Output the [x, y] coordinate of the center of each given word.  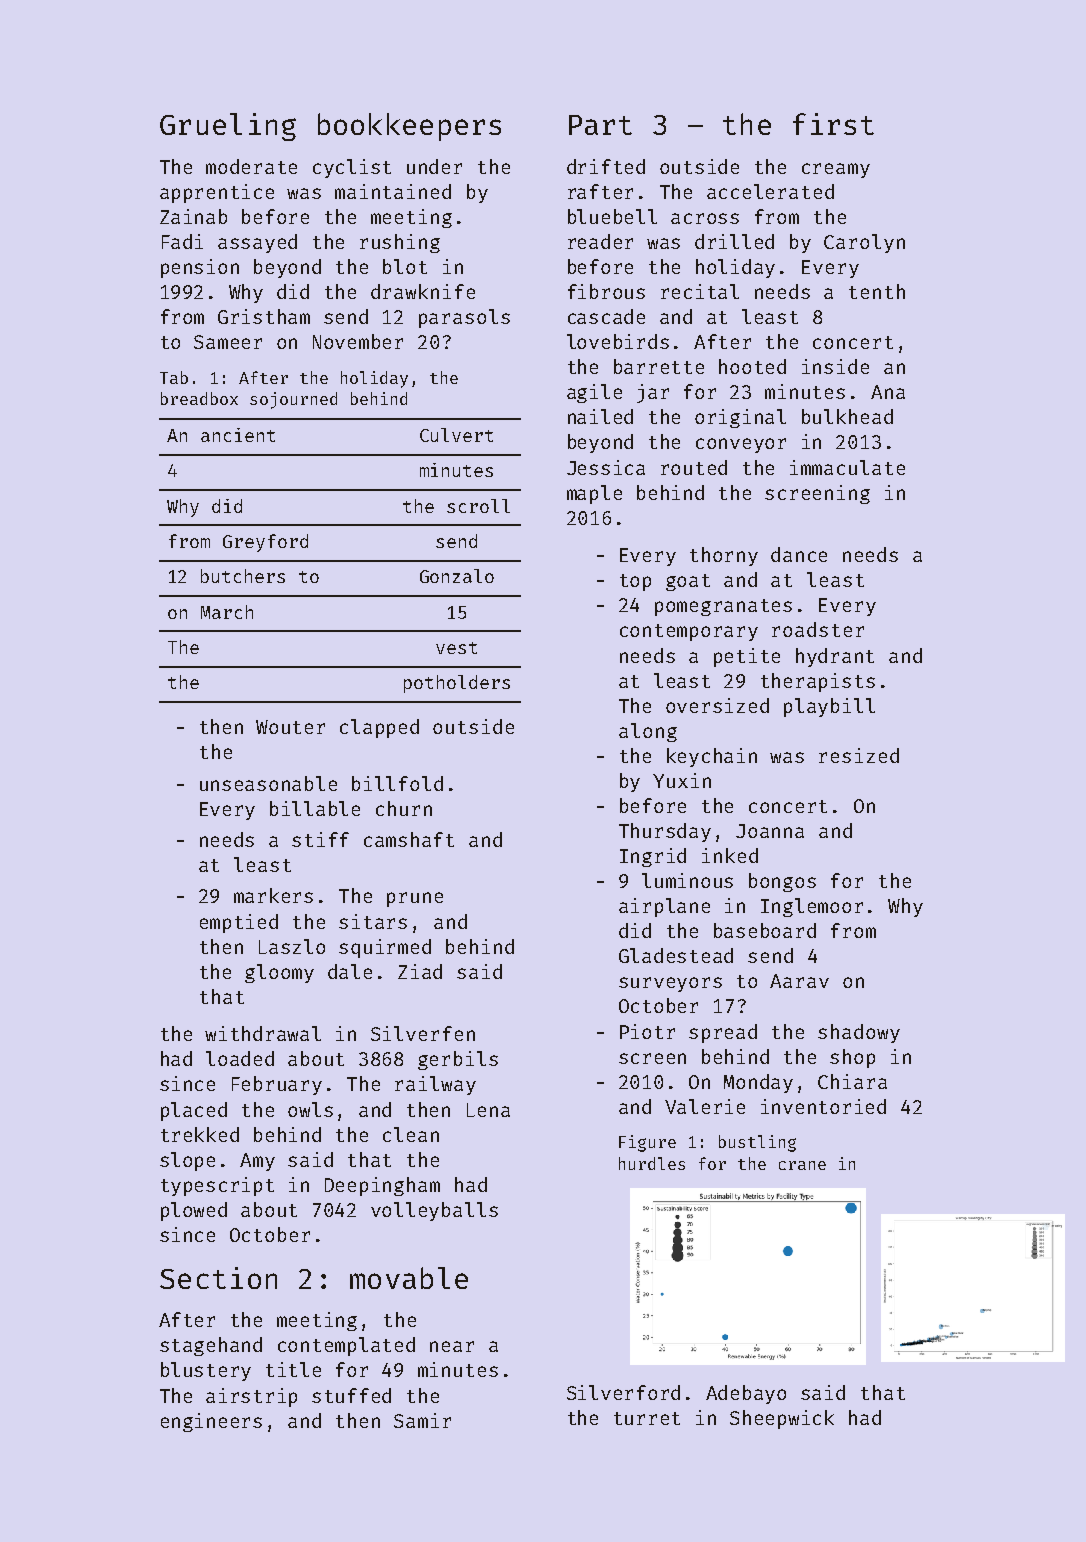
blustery [206, 1371]
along [648, 732]
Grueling [228, 127]
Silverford [623, 1392]
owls [310, 1109]
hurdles [652, 1163]
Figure [647, 1143]
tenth [877, 291]
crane [802, 1165]
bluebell [612, 216]
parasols [464, 318]
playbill [829, 707]
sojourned [293, 400]
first [833, 124]
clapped [379, 728]
